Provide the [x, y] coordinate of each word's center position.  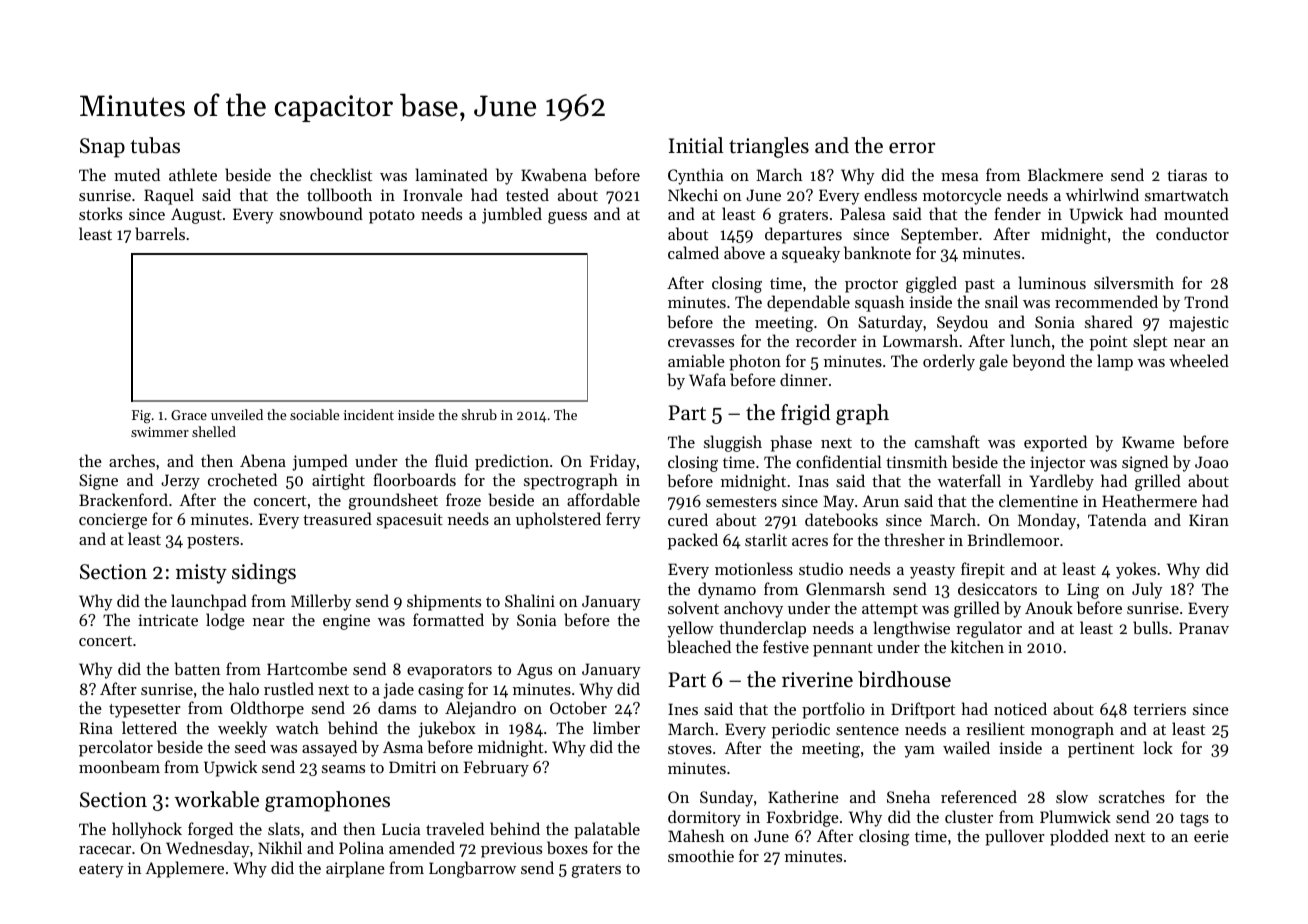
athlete [193, 174]
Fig [141, 416]
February [496, 768]
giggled [931, 284]
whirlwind [1102, 194]
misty [201, 574]
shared [1109, 321]
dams [397, 707]
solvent [693, 607]
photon [755, 362]
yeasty [932, 572]
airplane [355, 869]
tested [527, 194]
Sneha [908, 796]
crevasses [701, 343]
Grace [189, 415]
